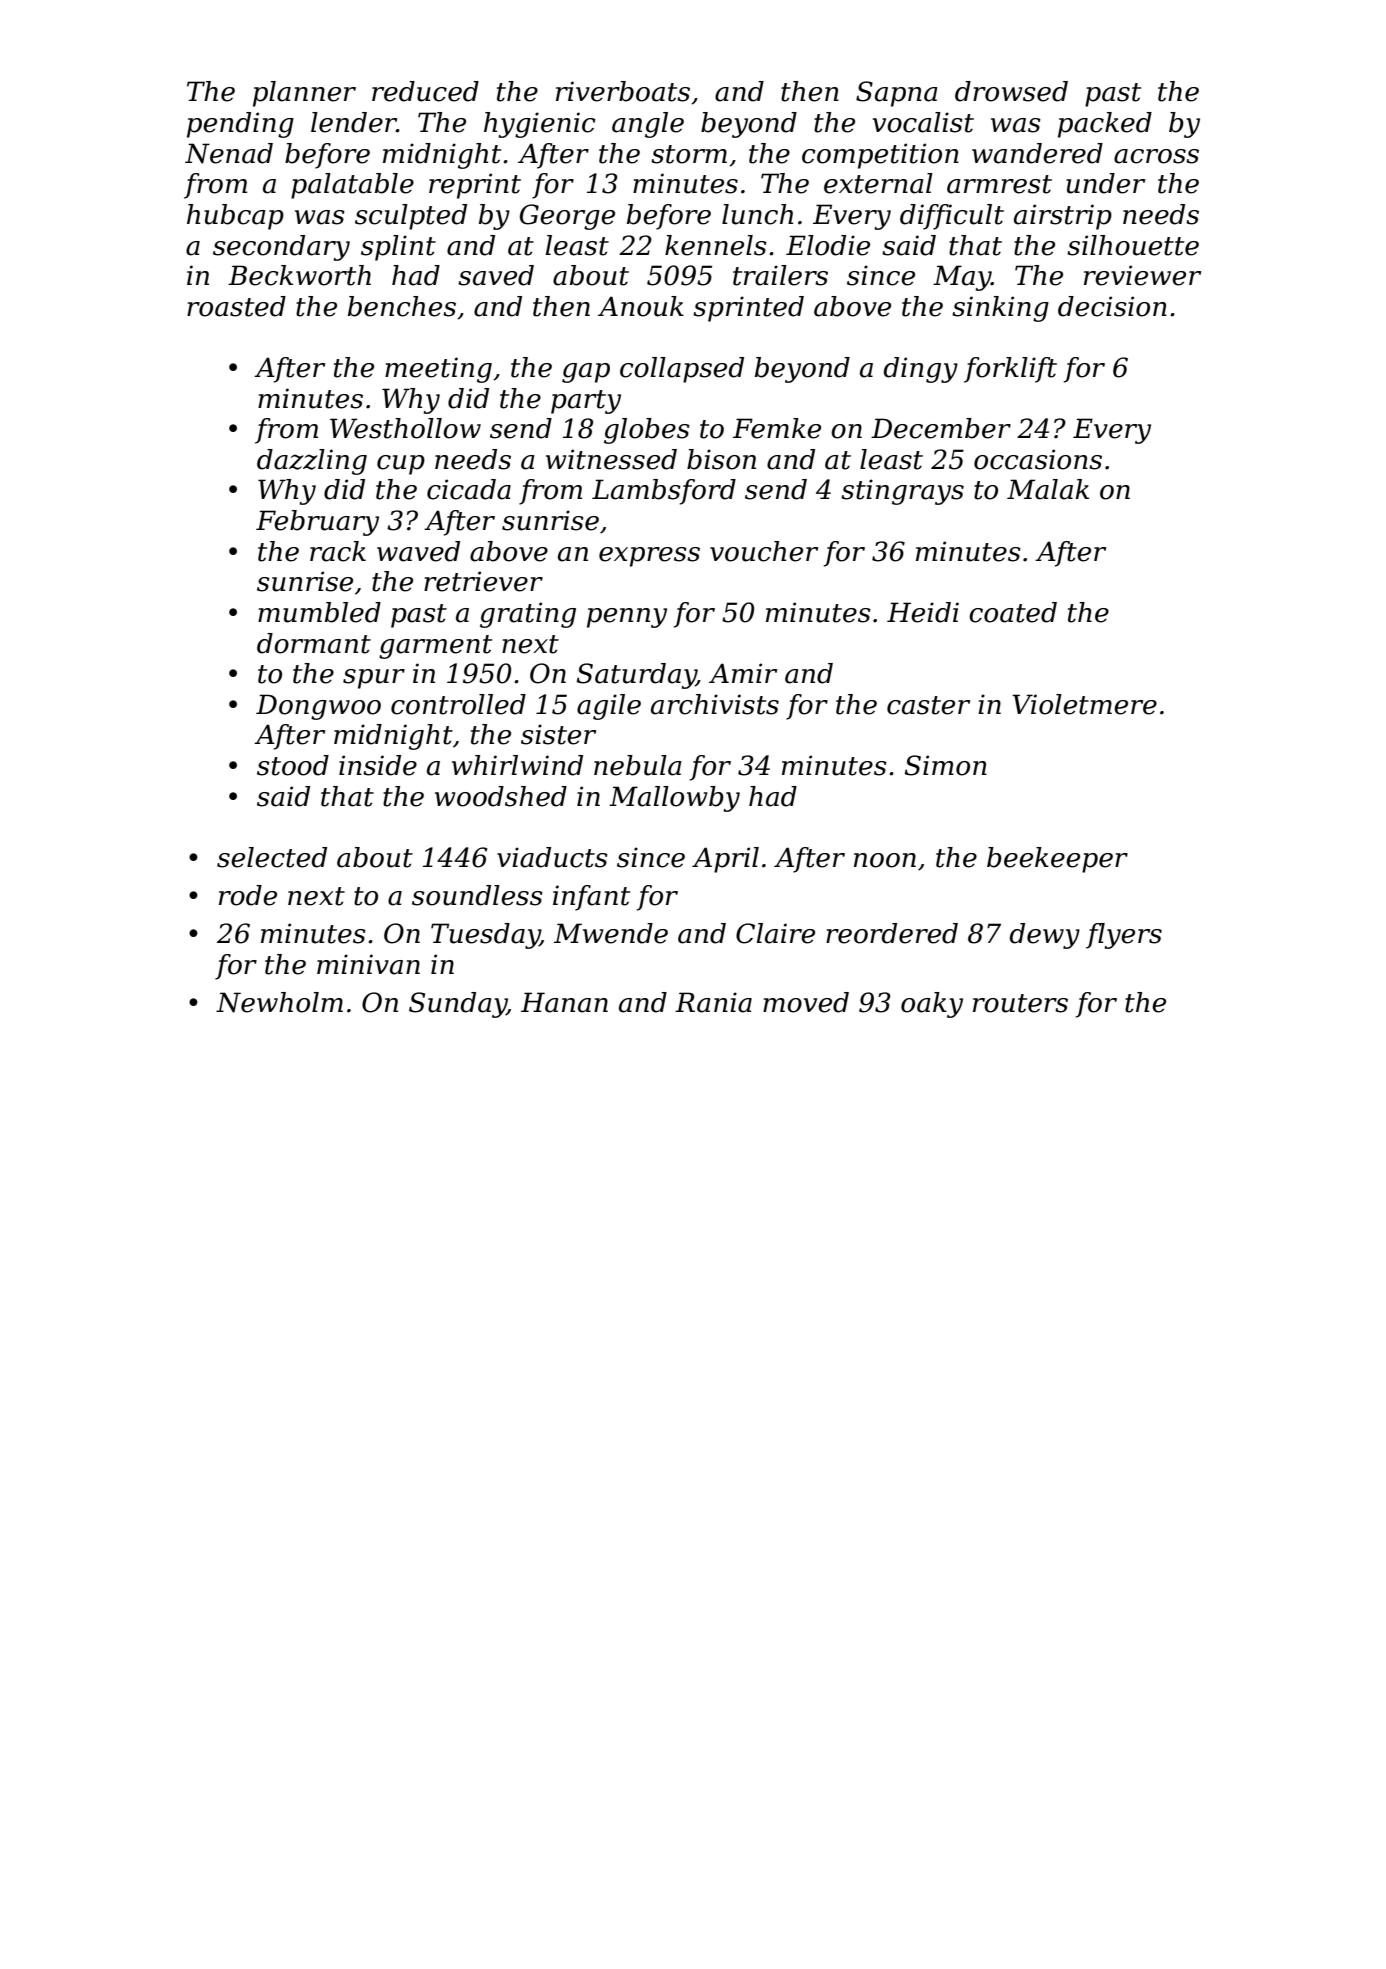 The width and height of the document is (1386, 1969). What do you see at coordinates (338, 551) in the document?
I see `rack` at bounding box center [338, 551].
